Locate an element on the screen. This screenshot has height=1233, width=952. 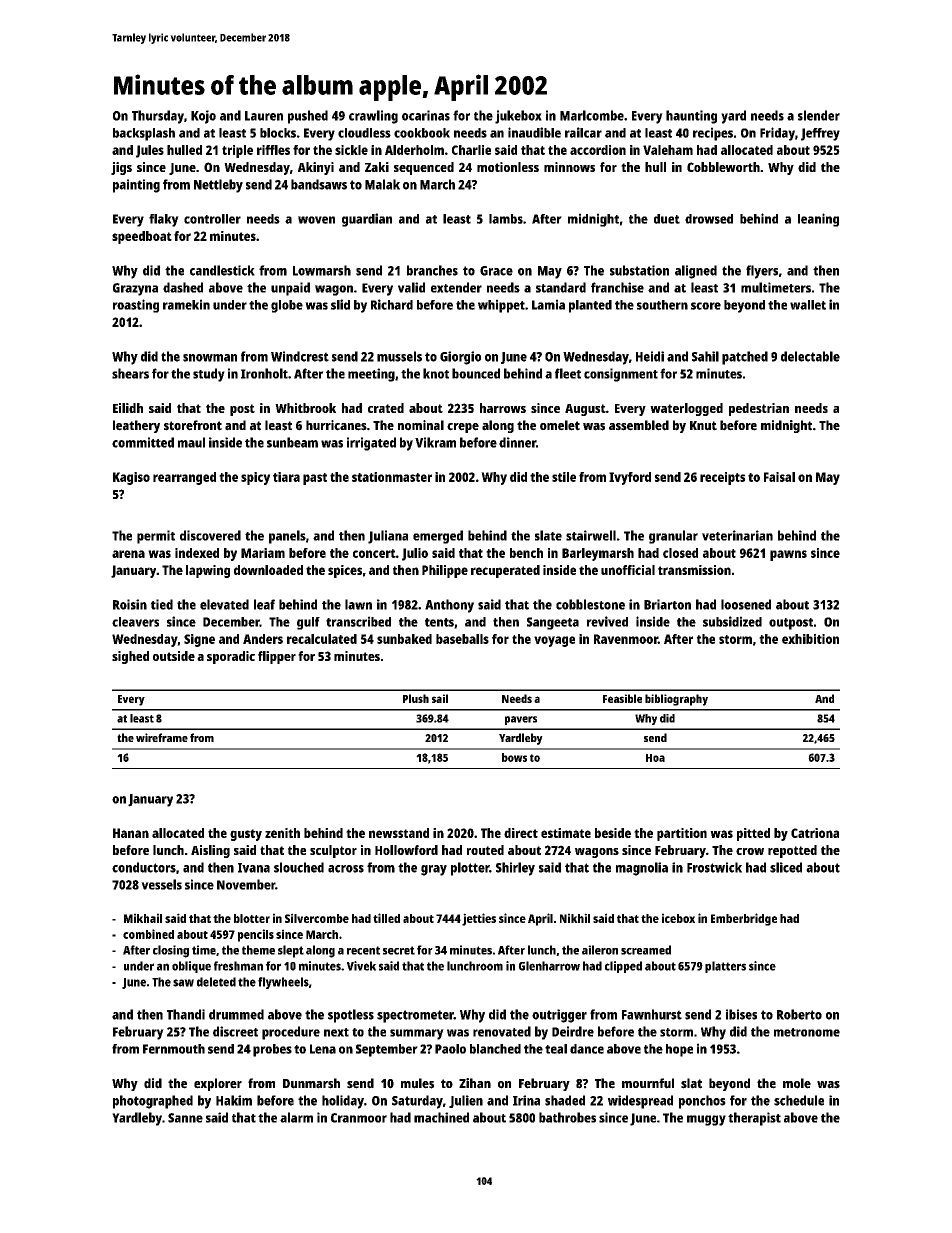
Malak is located at coordinates (382, 184).
